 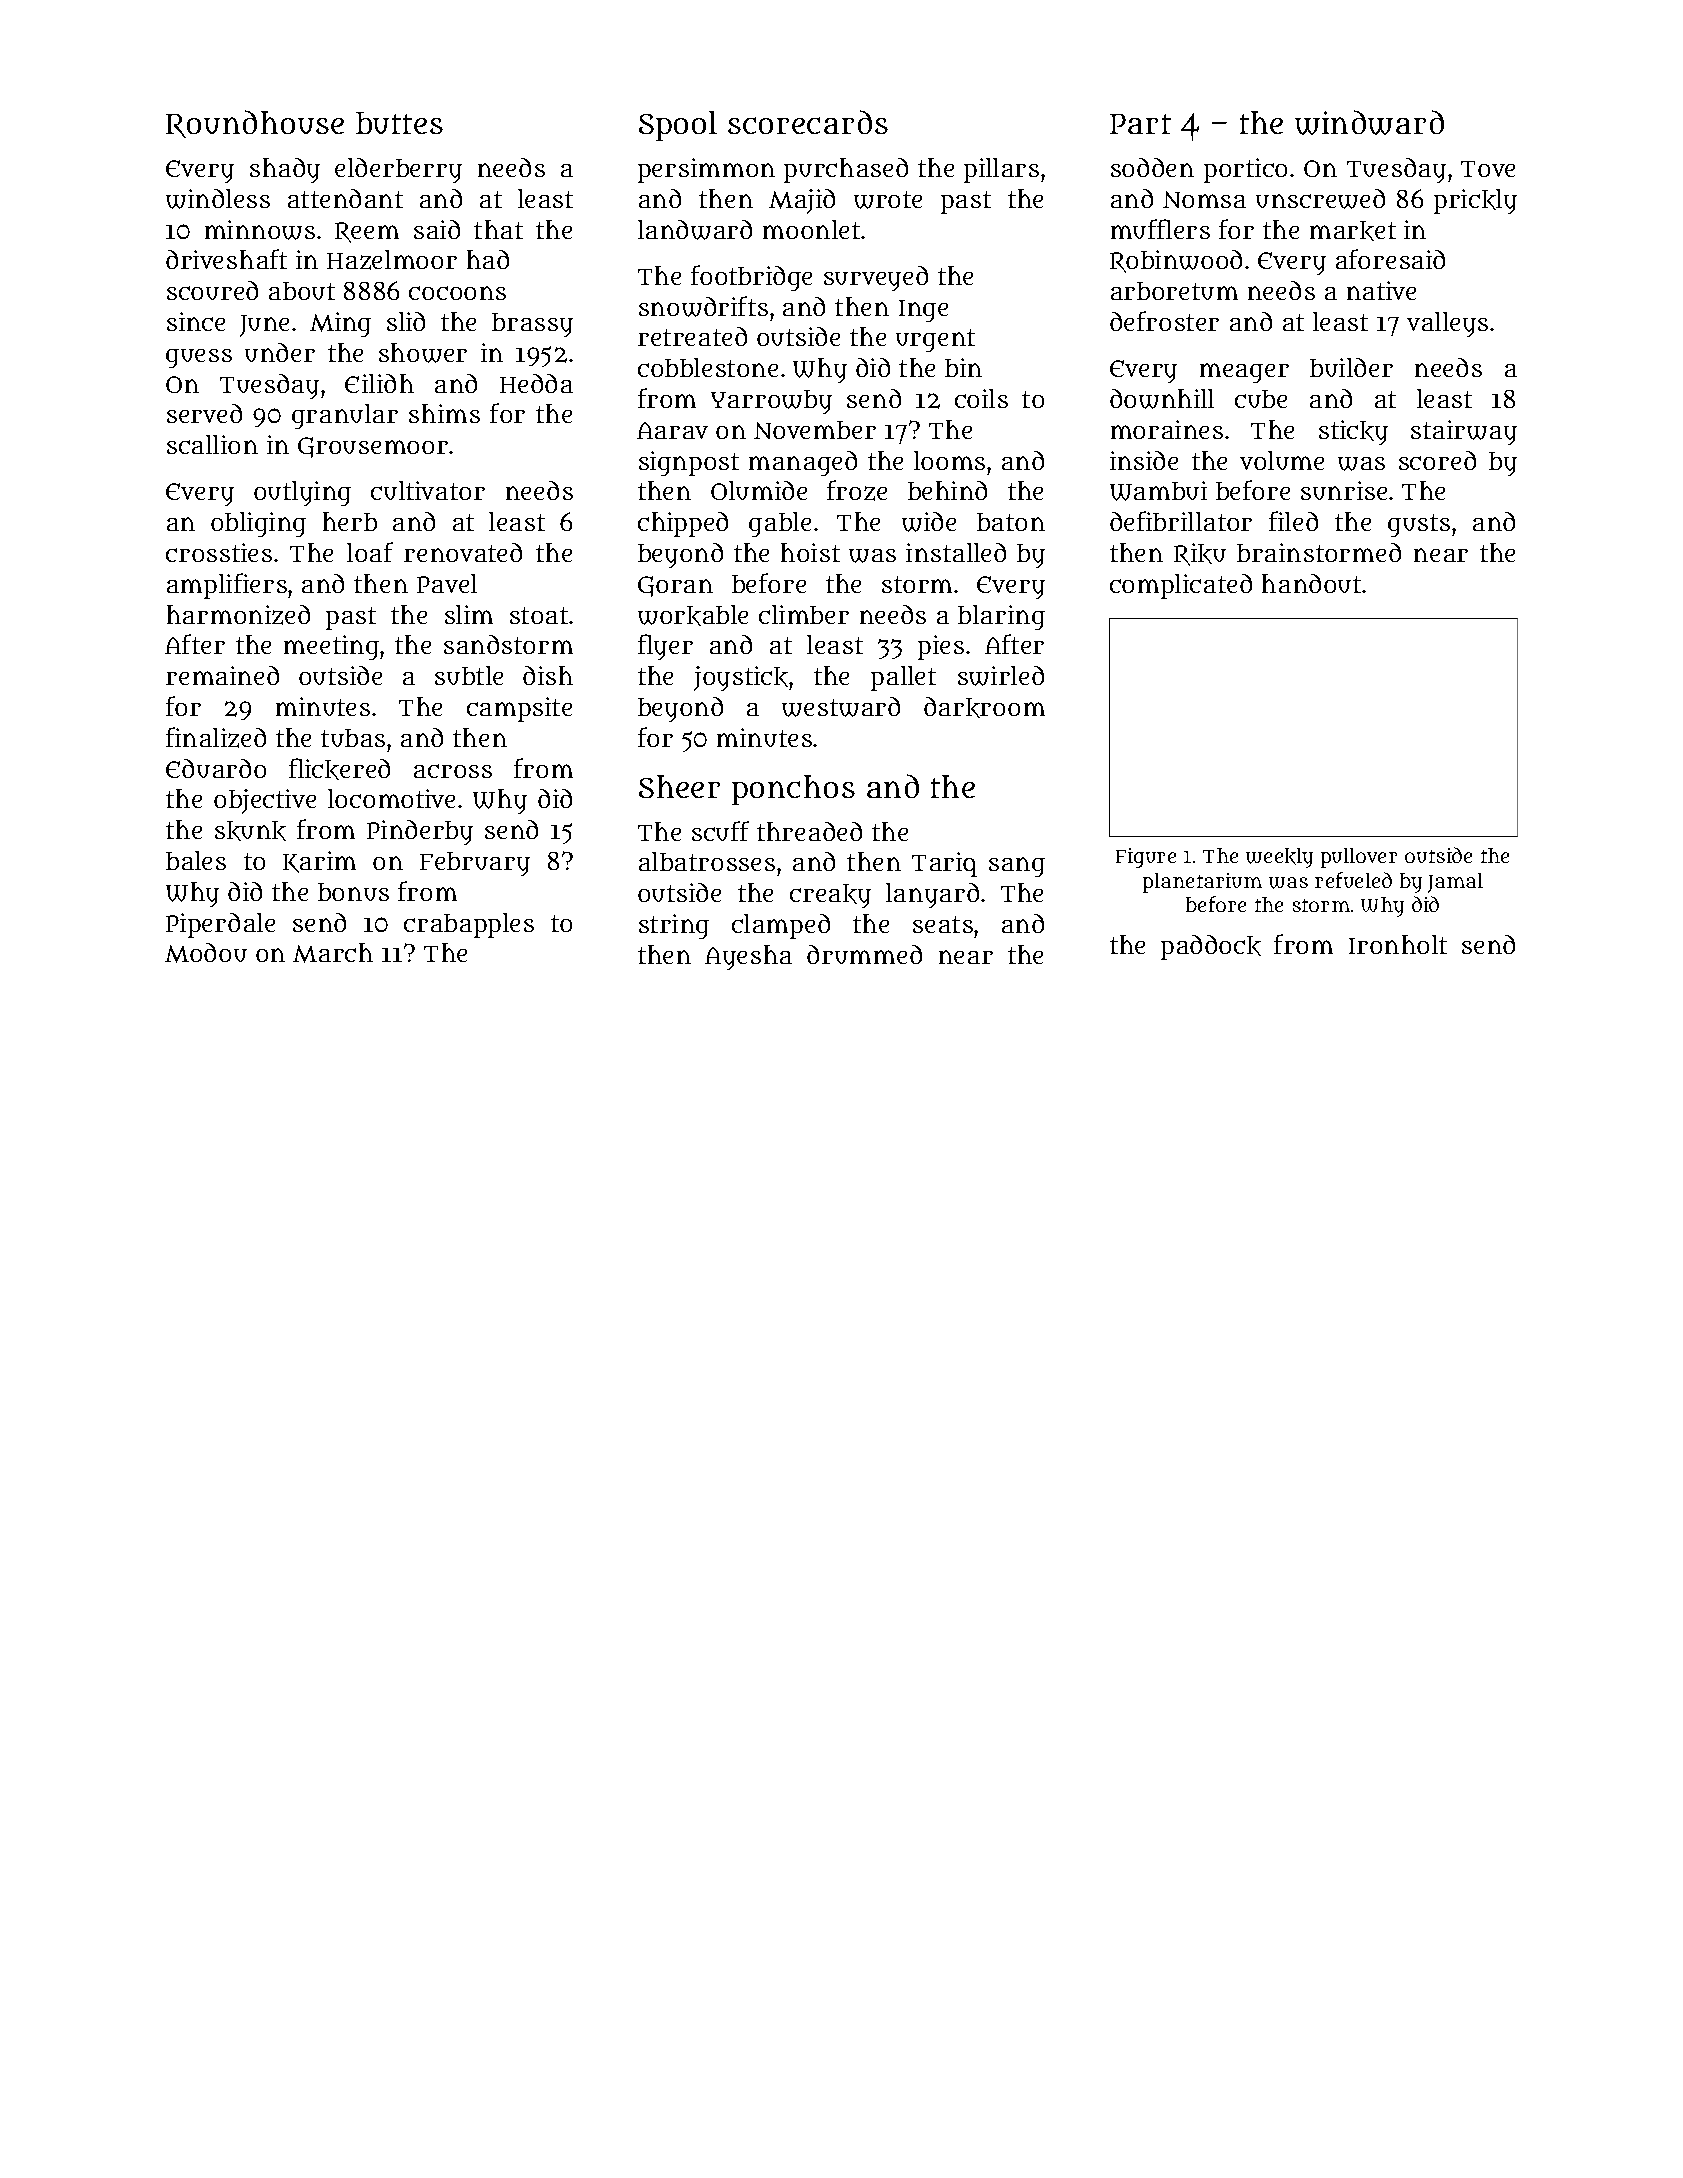 I want to click on weekly, so click(x=1279, y=858).
